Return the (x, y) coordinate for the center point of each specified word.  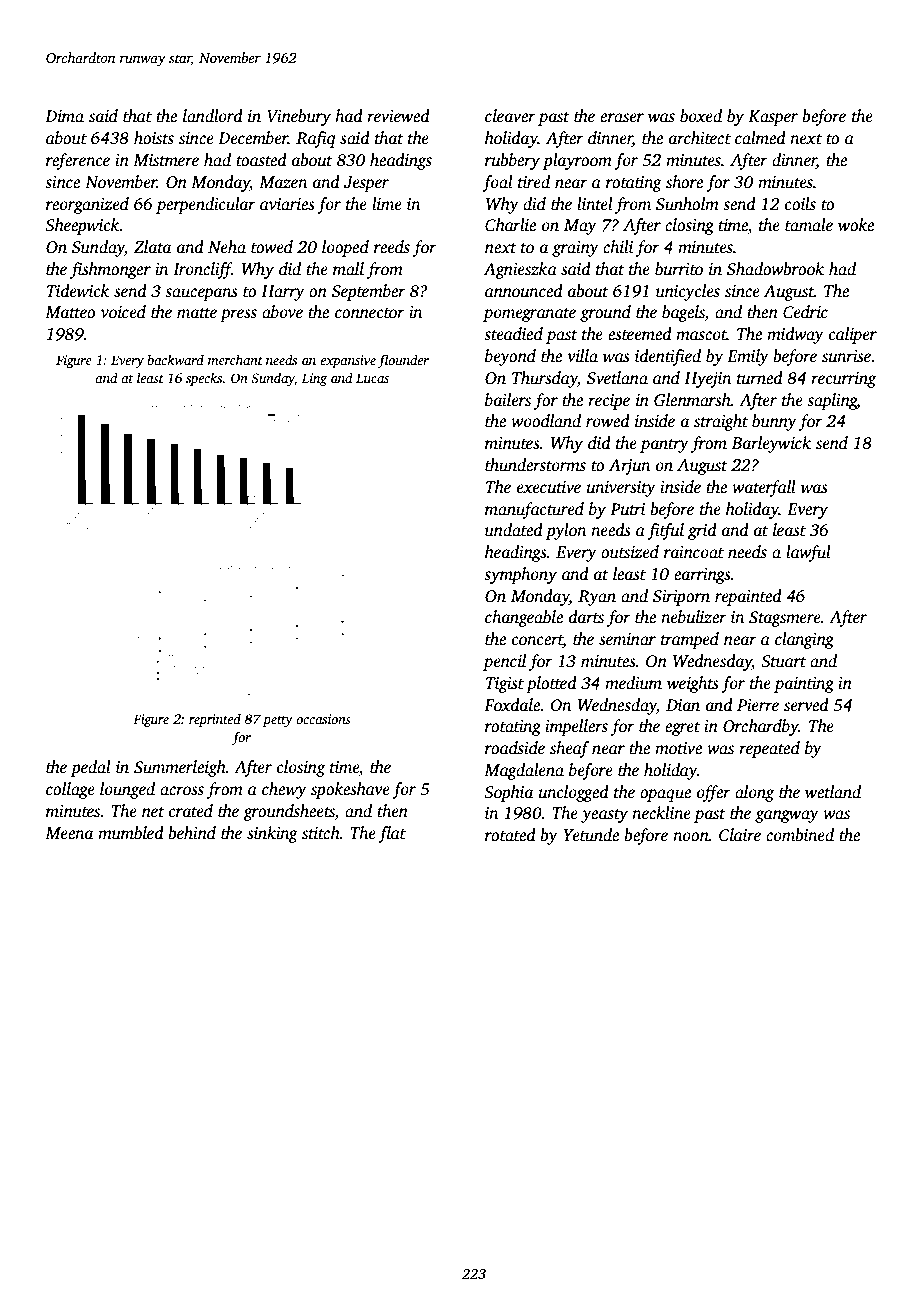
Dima (64, 116)
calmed (760, 138)
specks (204, 379)
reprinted (215, 720)
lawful (808, 553)
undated (514, 530)
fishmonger (110, 270)
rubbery (512, 161)
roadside (515, 748)
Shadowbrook (775, 269)
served (806, 705)
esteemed (640, 334)
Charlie (510, 225)
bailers (508, 400)
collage (70, 790)
